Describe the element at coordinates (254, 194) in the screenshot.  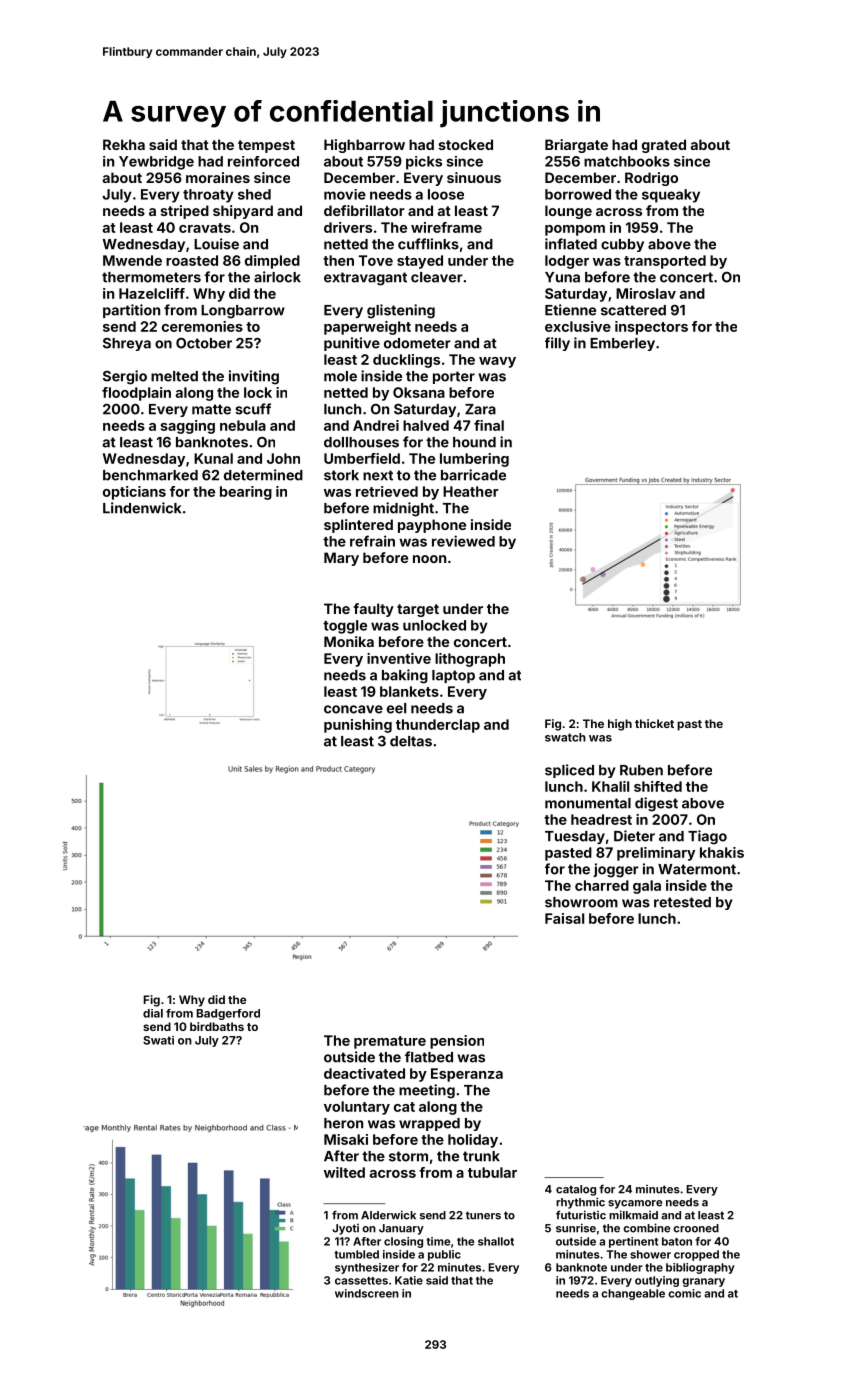
I see `shed` at that location.
